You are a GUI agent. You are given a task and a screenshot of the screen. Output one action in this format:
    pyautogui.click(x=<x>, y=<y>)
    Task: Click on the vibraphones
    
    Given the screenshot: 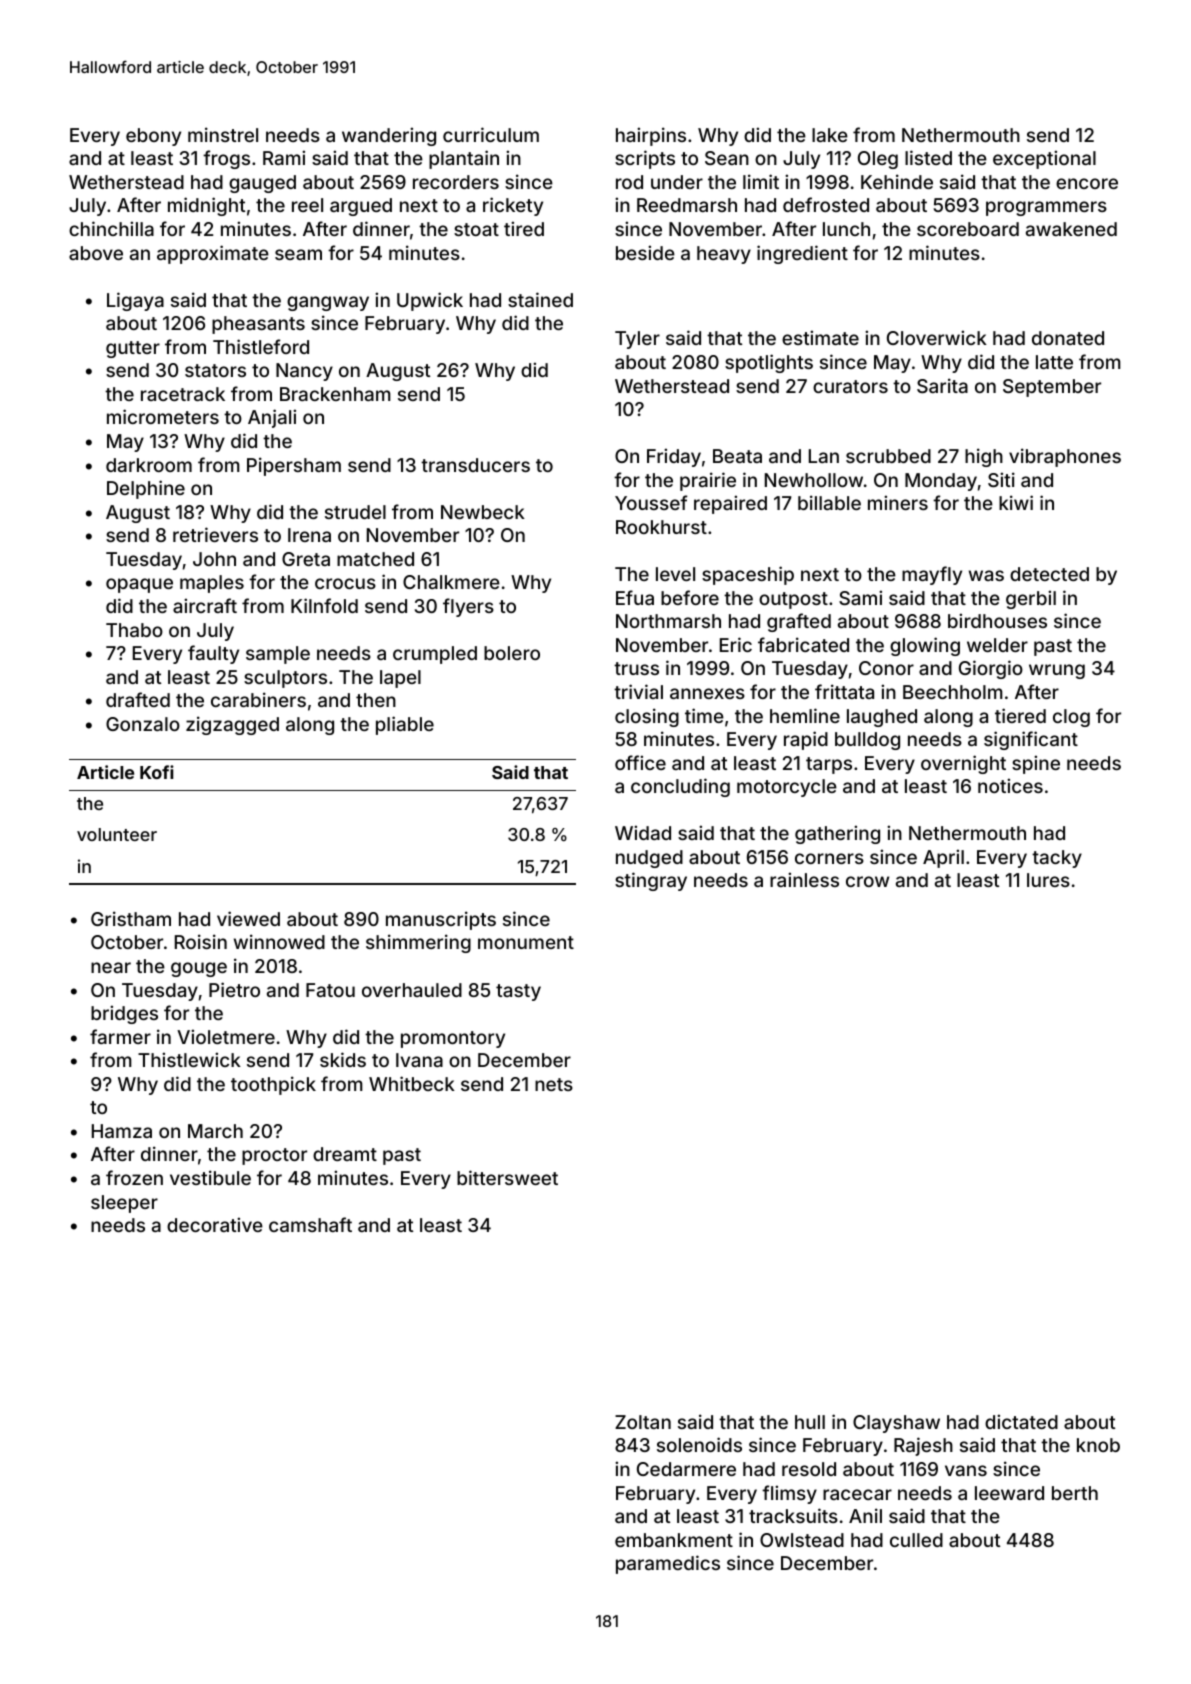 What is the action you would take?
    pyautogui.click(x=1065, y=457)
